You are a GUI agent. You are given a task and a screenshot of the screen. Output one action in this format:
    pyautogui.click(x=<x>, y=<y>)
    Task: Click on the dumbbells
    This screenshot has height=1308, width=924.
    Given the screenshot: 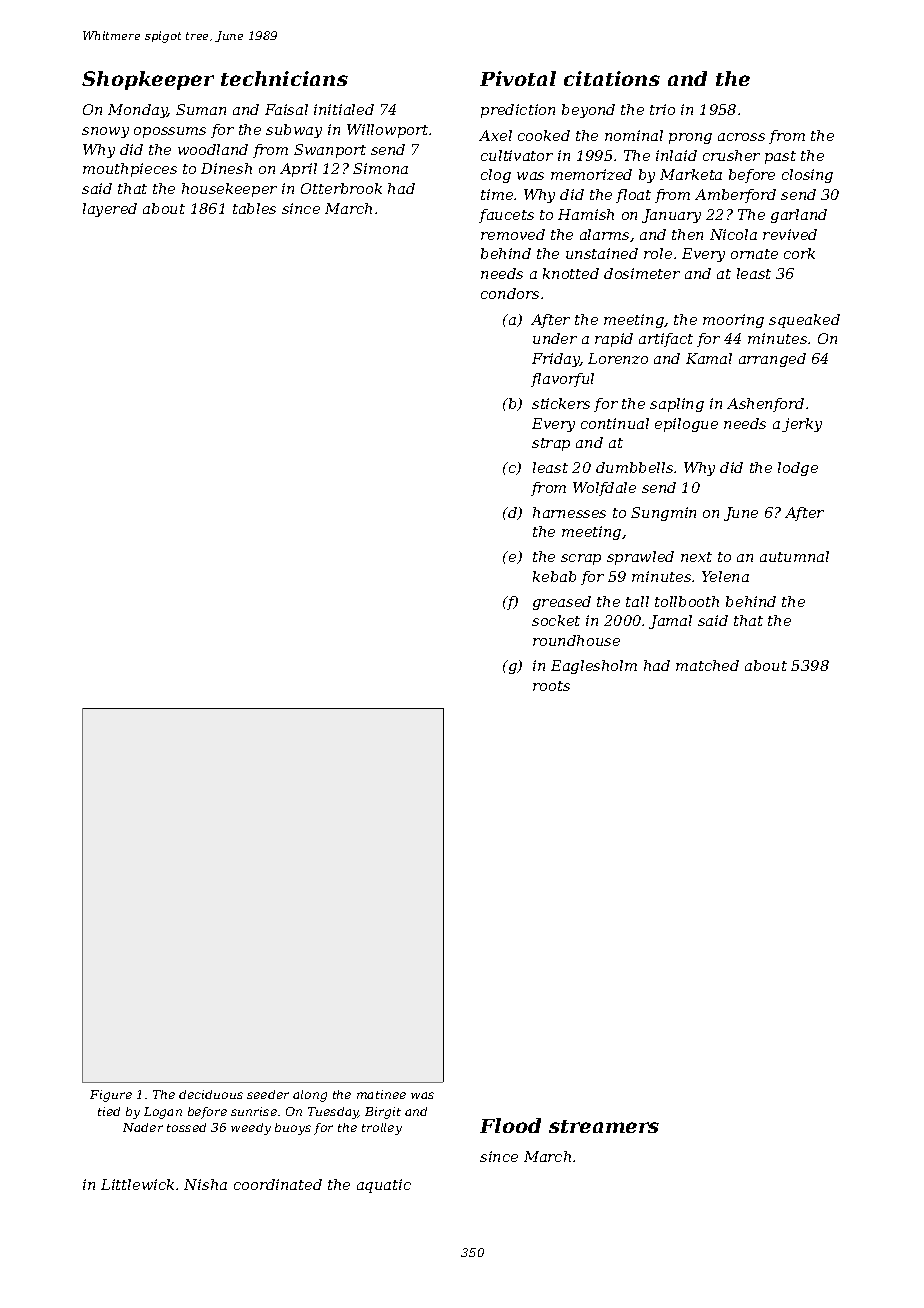 What is the action you would take?
    pyautogui.click(x=634, y=467)
